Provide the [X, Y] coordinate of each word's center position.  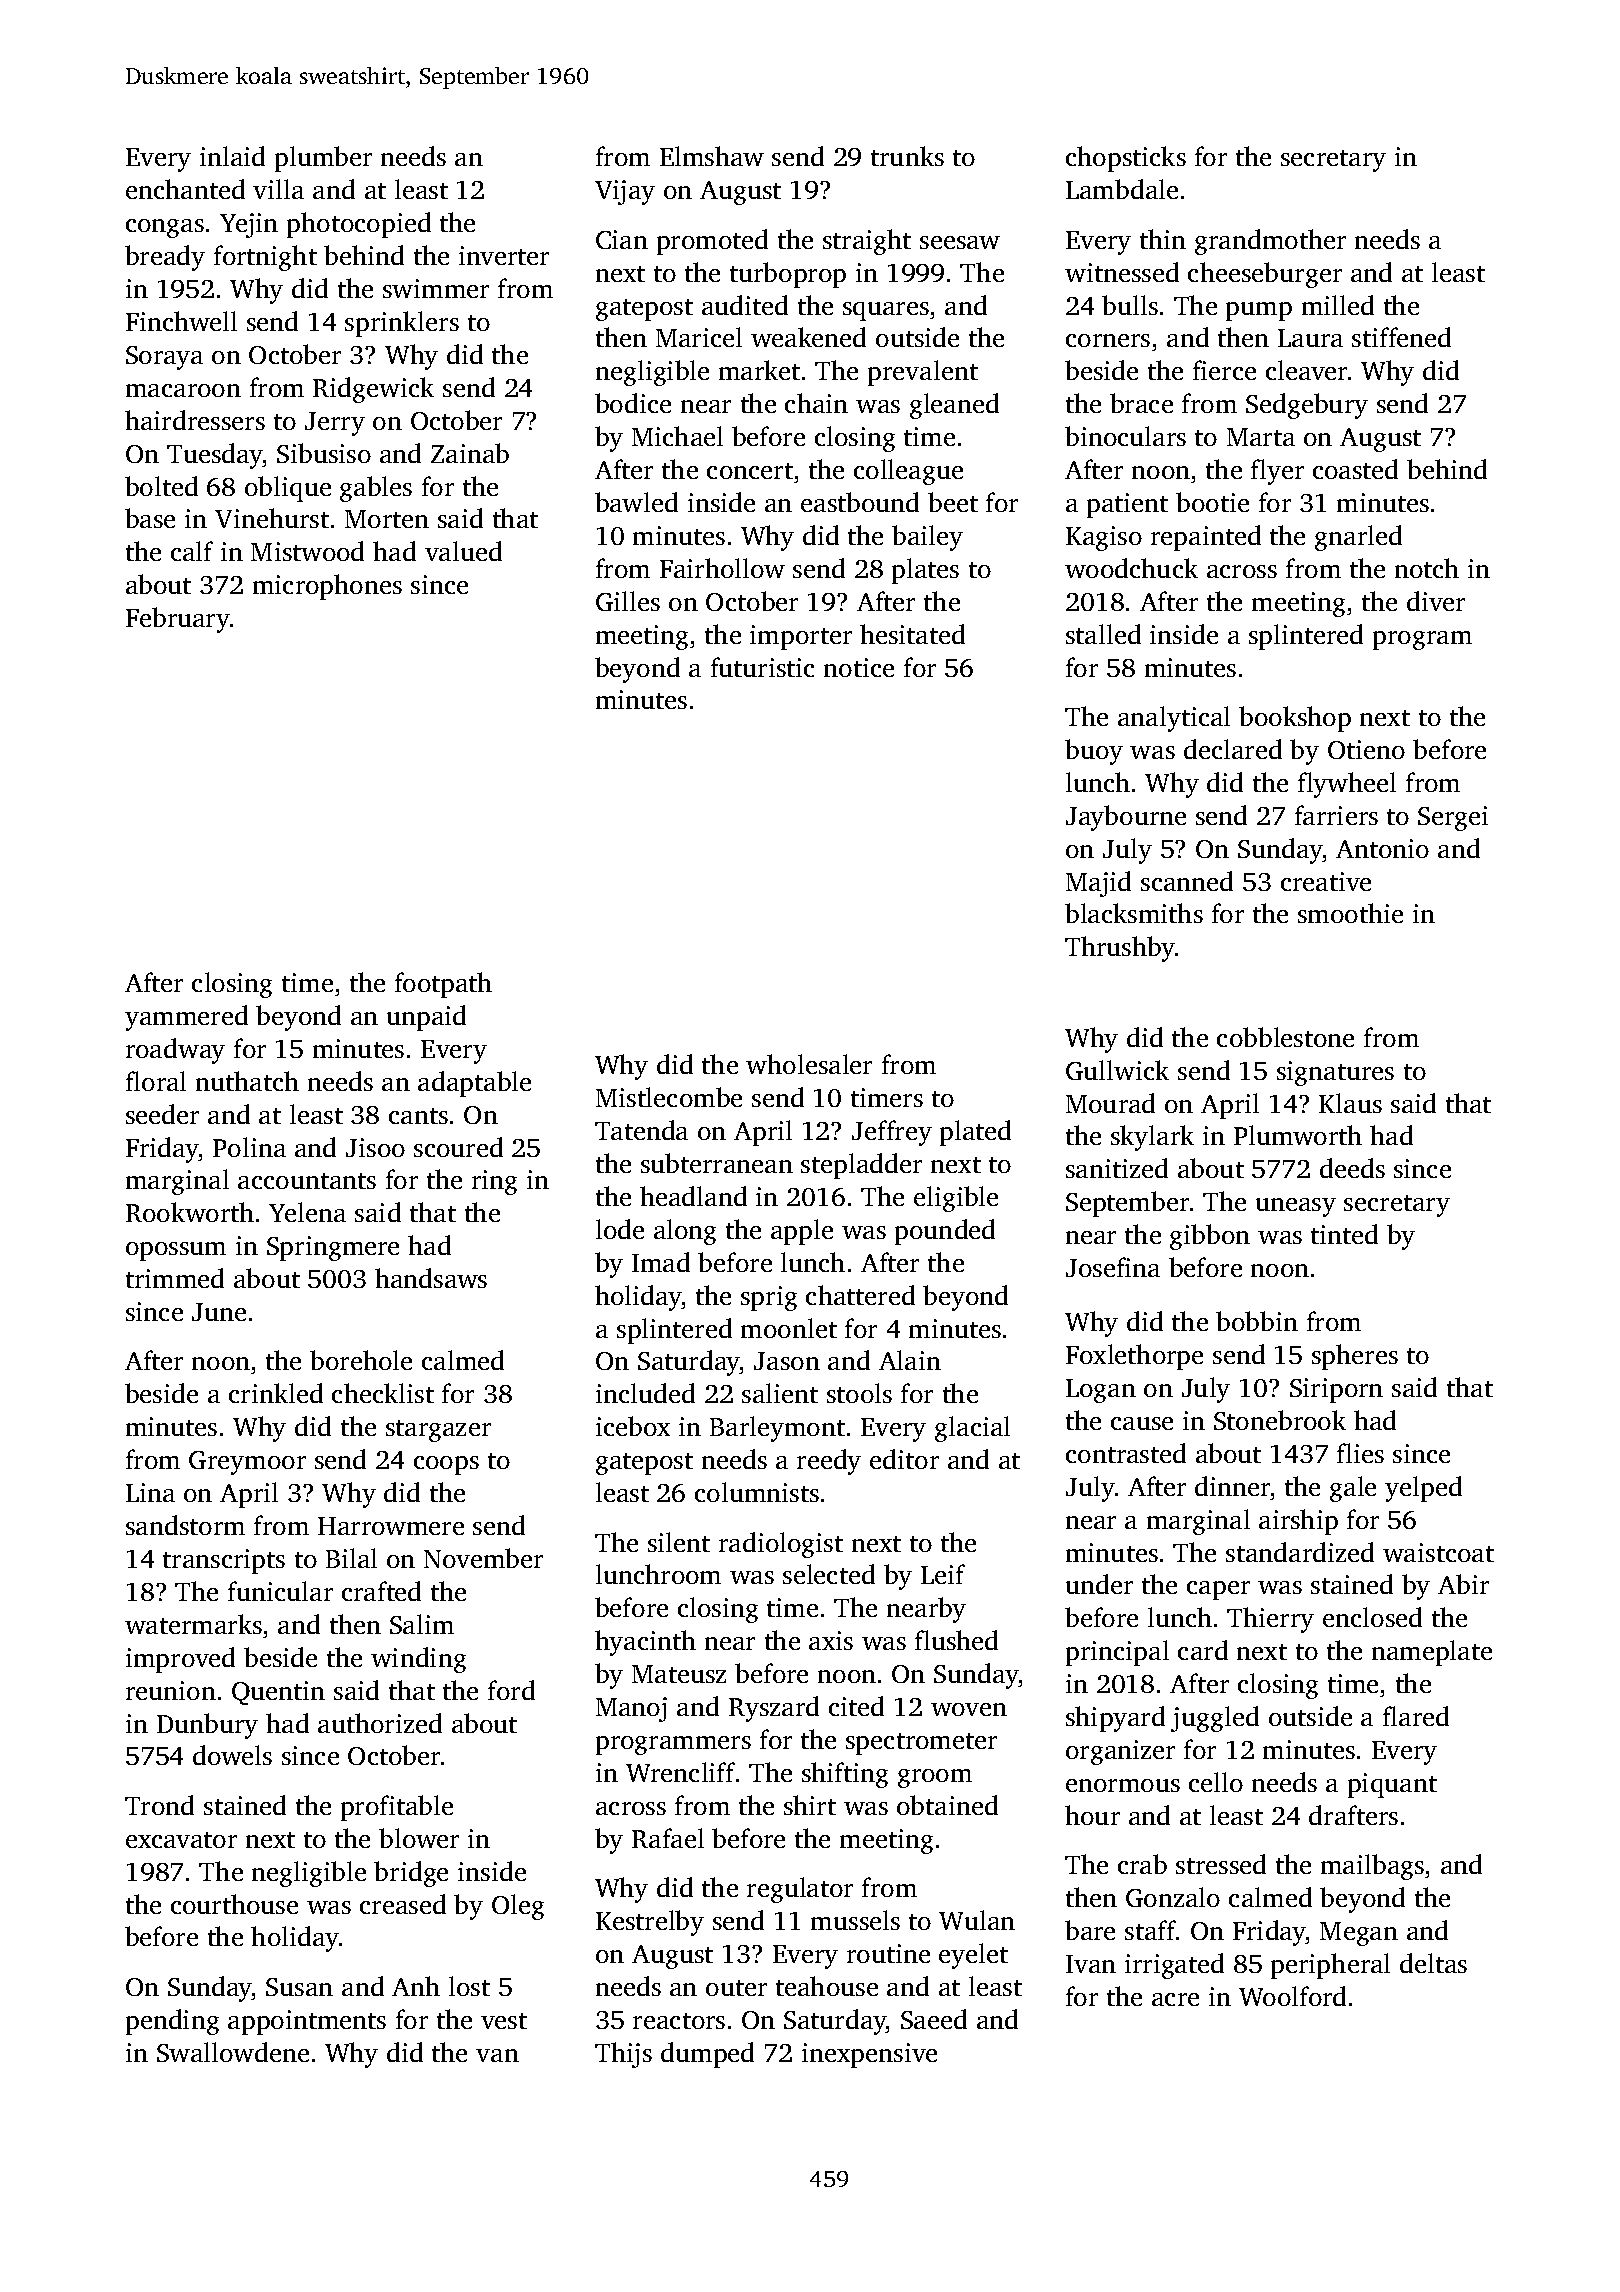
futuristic [762, 667]
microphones [327, 587]
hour [1092, 1815]
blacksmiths [1134, 913]
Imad [661, 1262]
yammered [186, 1018]
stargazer [438, 1431]
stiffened [1401, 337]
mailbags [1372, 1867]
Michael [677, 436]
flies [1360, 1453]
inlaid [232, 156]
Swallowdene [233, 2052]
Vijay [625, 192]
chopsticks [1126, 159]
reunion [171, 1690]
